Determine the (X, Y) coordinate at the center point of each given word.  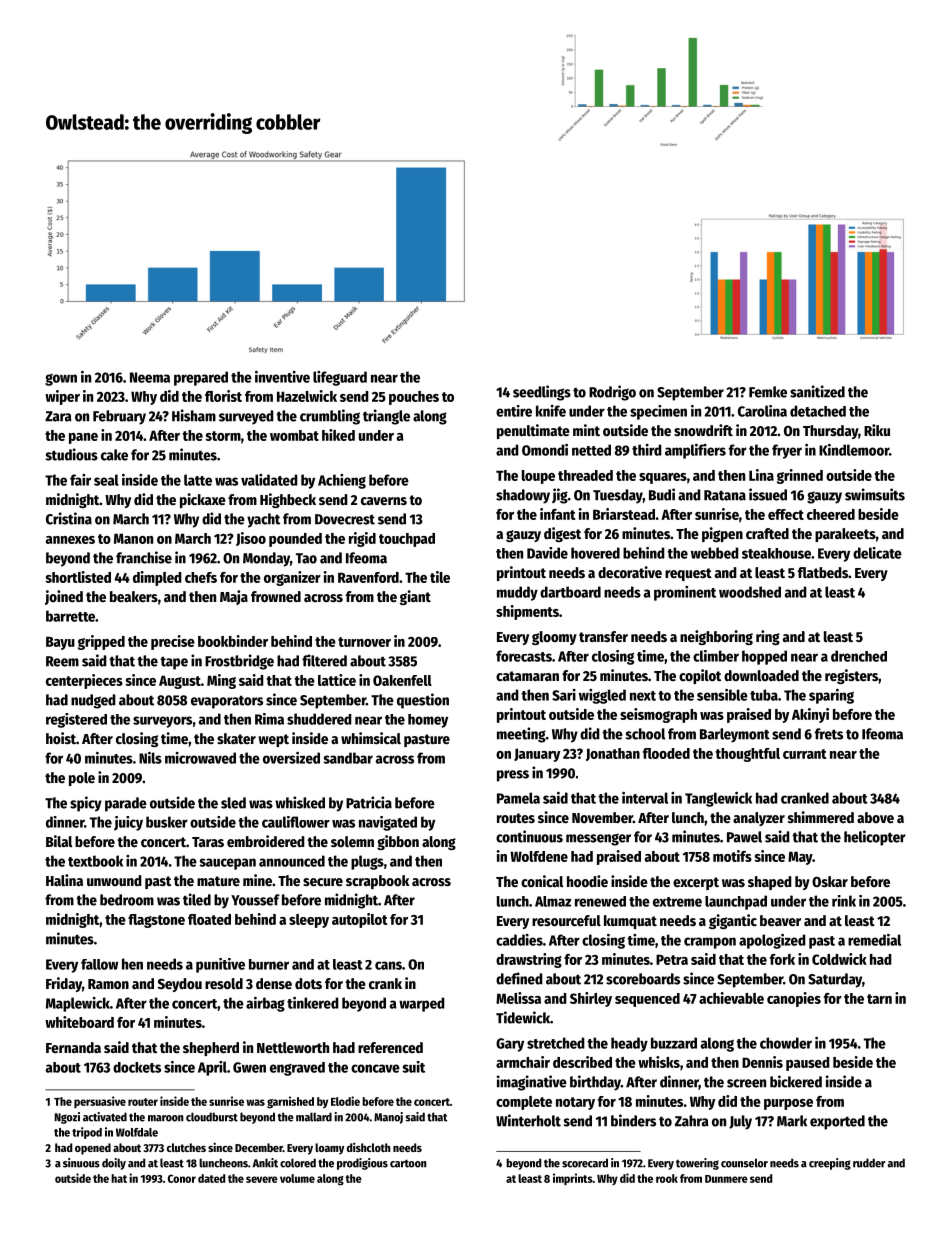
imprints (573, 1179)
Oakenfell (402, 680)
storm (223, 436)
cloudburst (212, 1117)
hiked (338, 435)
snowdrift (703, 430)
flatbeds (823, 572)
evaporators (227, 702)
